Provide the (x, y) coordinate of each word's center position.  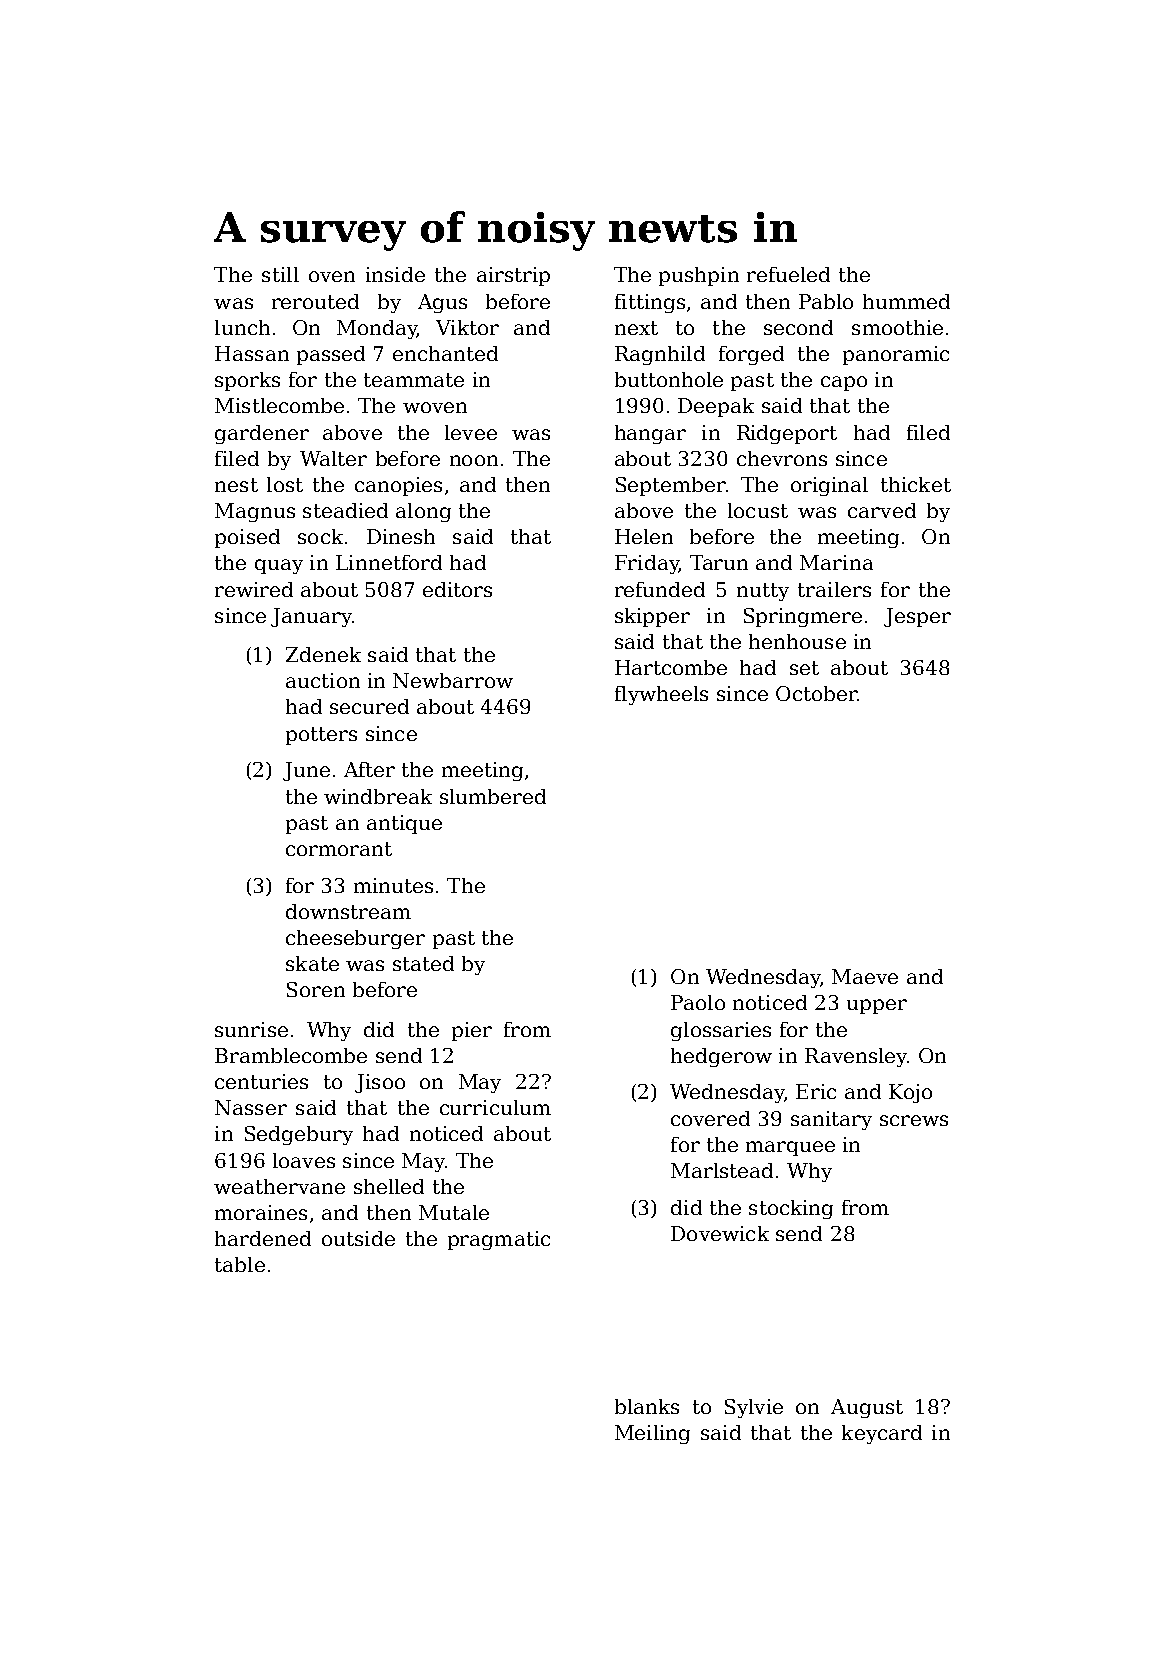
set (804, 668)
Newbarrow (453, 680)
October (816, 693)
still (280, 274)
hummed (906, 301)
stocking (791, 1209)
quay (279, 566)
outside (358, 1238)
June (306, 771)
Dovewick (720, 1233)
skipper (652, 617)
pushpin (699, 276)
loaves (304, 1160)
